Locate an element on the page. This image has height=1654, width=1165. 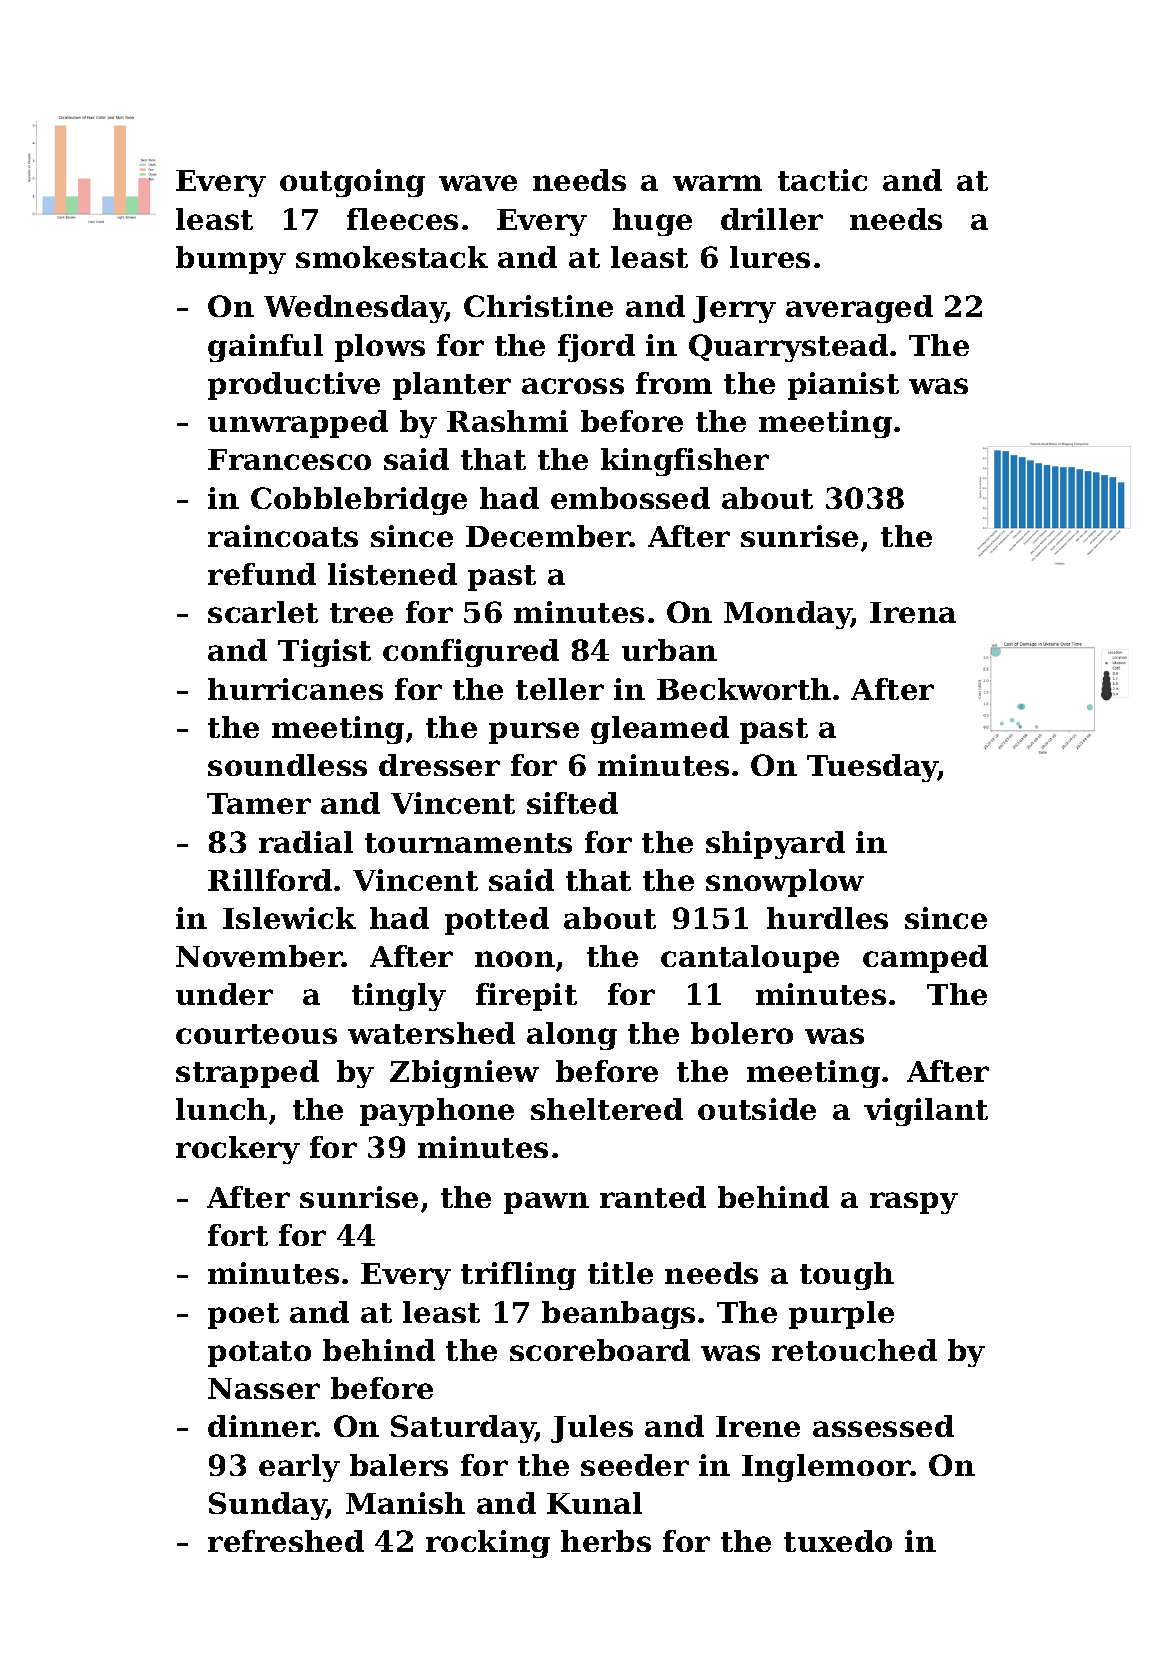
herbs is located at coordinates (606, 1541).
